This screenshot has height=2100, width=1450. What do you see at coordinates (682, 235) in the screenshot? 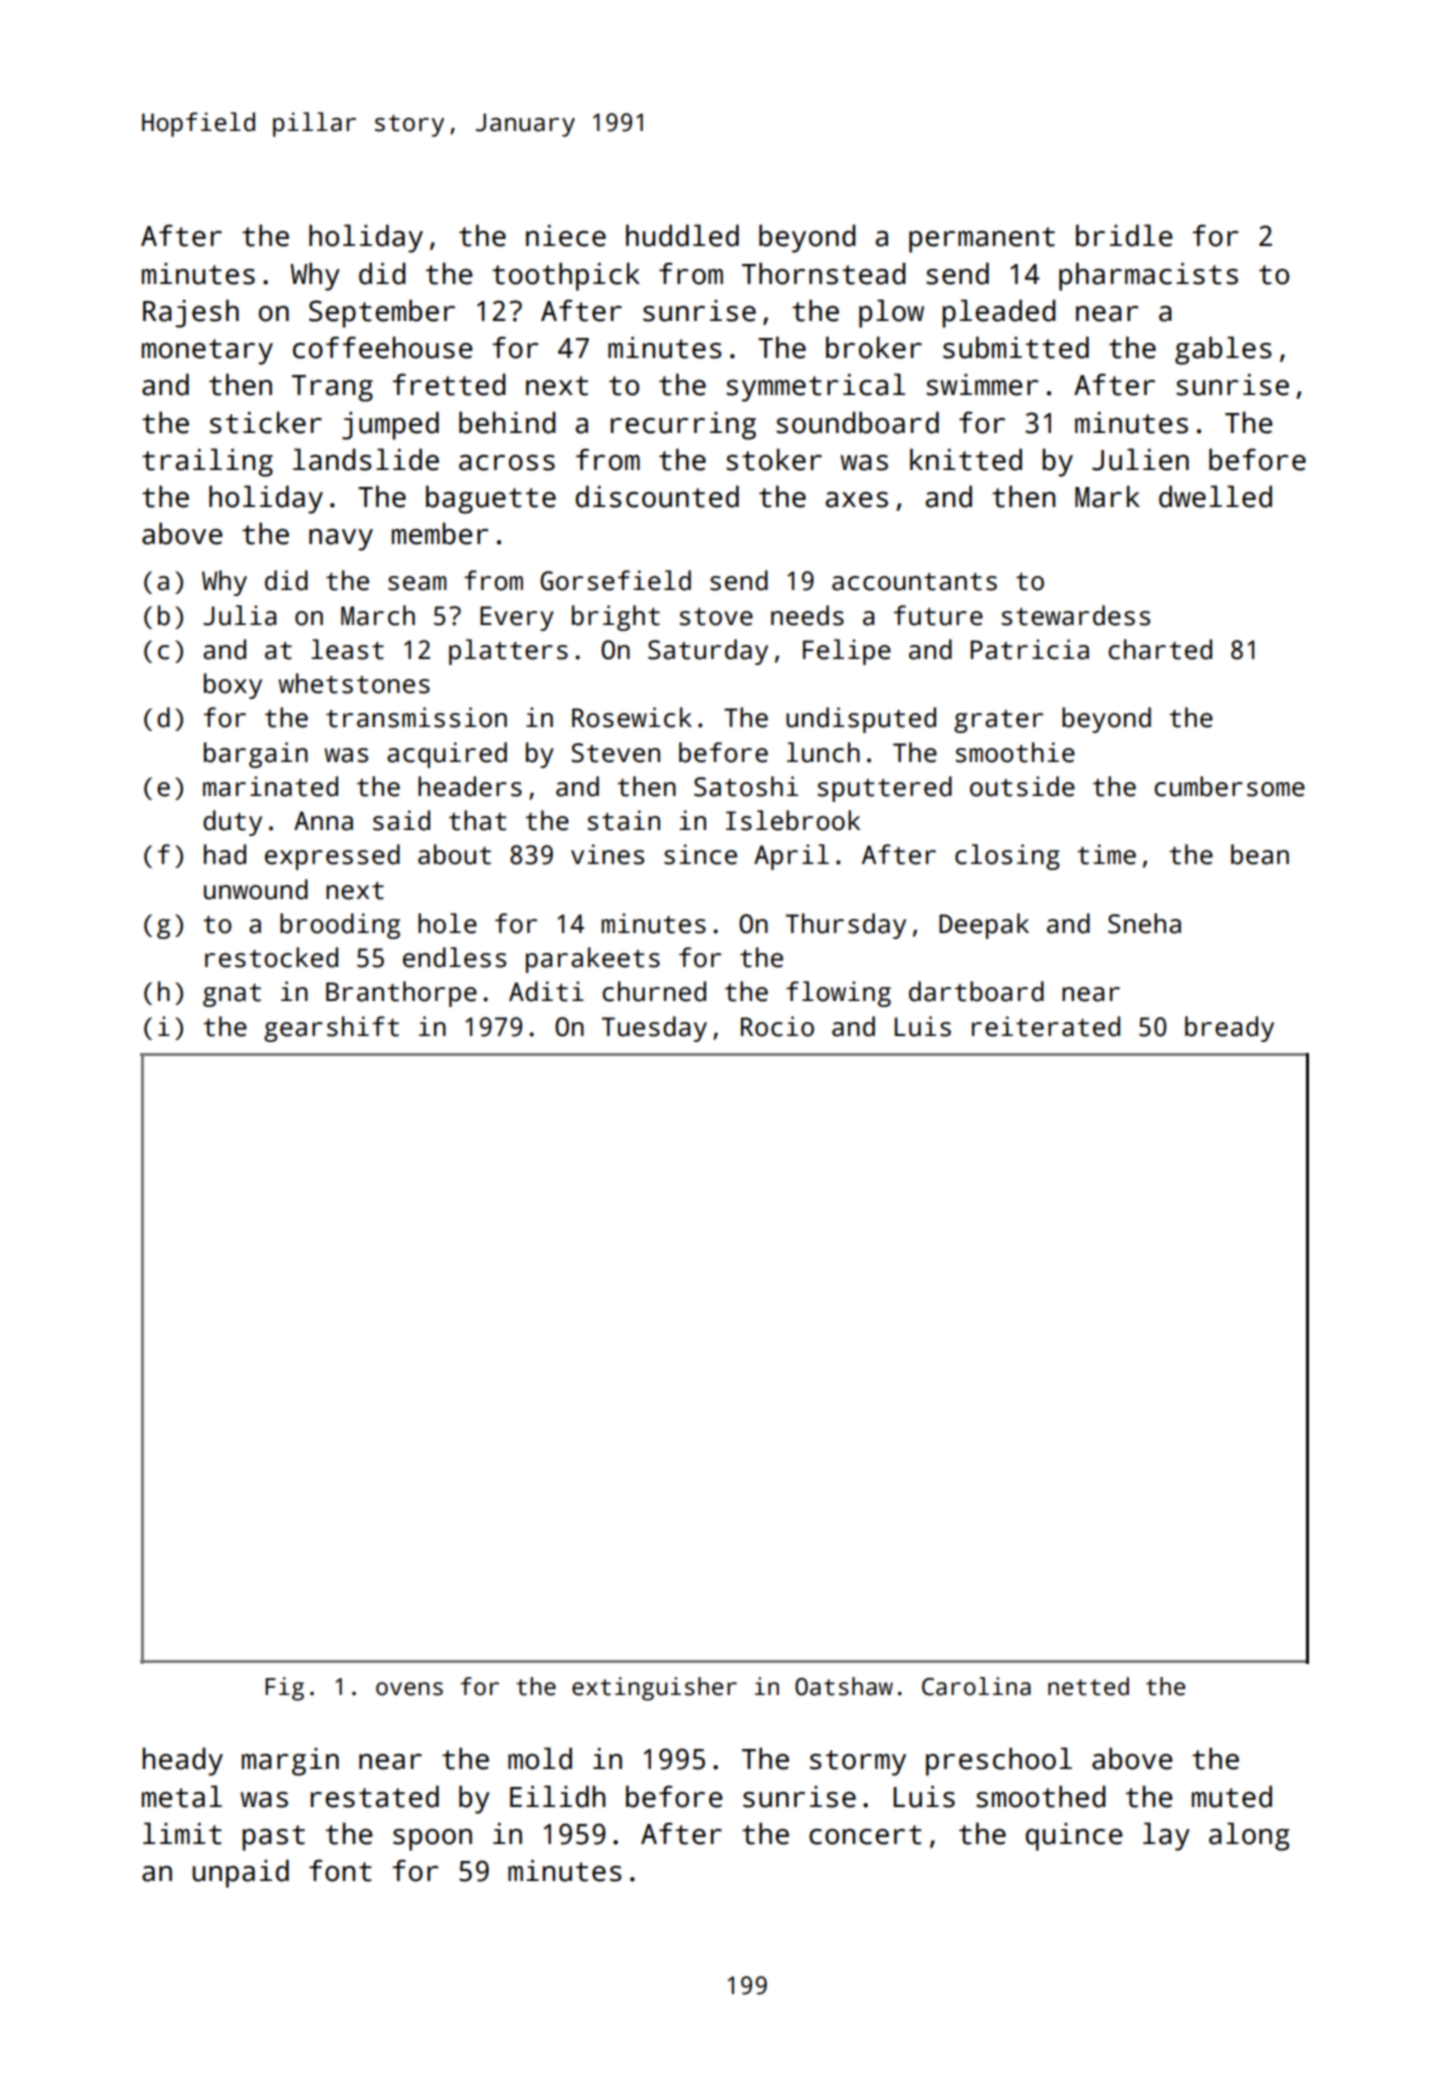
I see `huddled` at bounding box center [682, 235].
